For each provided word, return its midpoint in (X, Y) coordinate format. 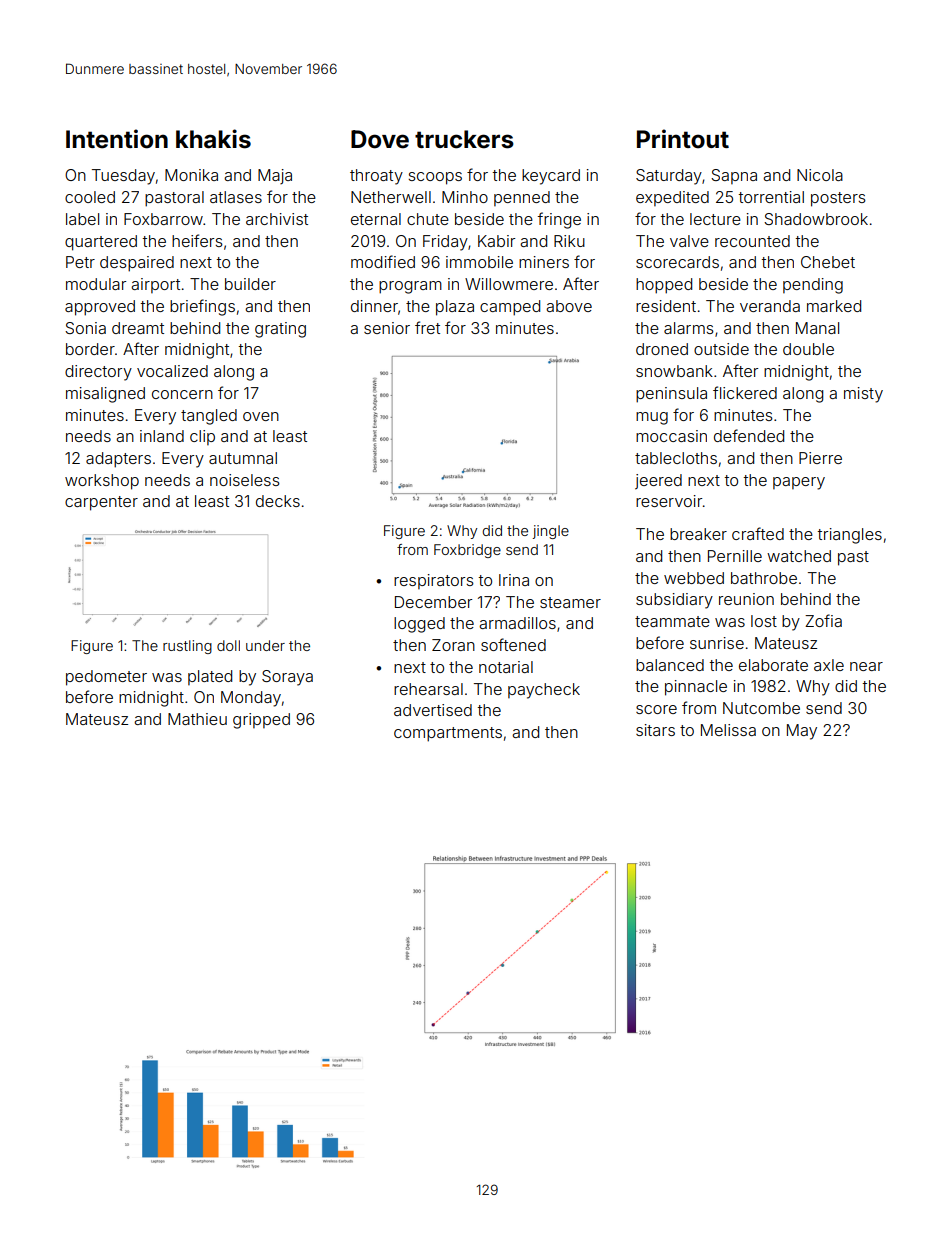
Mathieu (197, 719)
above (569, 306)
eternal (376, 219)
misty (863, 395)
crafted (758, 533)
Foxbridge (467, 551)
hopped (664, 286)
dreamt (138, 328)
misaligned (105, 395)
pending (813, 286)
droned (662, 349)
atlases (236, 197)
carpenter (101, 503)
